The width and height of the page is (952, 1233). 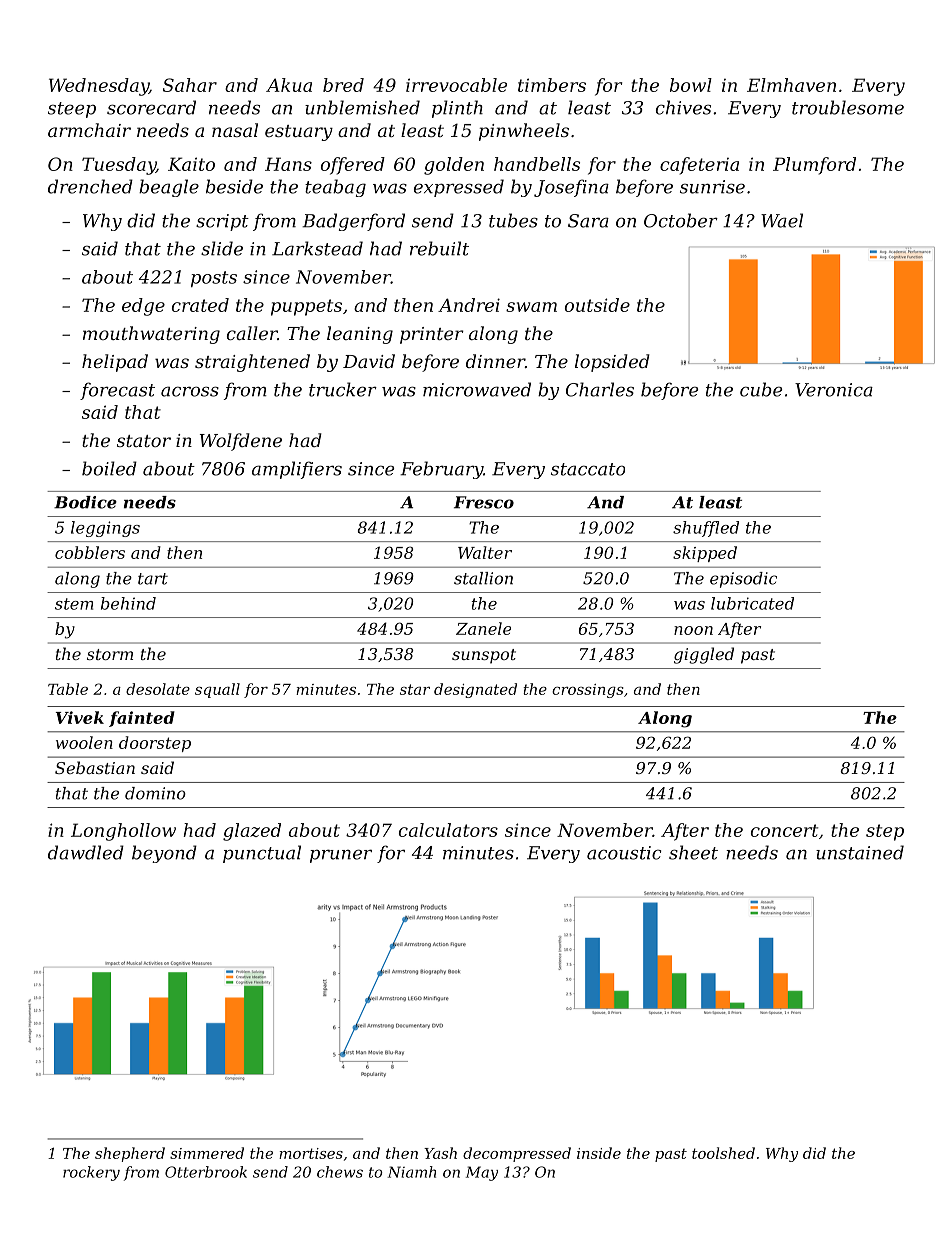 I want to click on troublesome, so click(x=848, y=107).
